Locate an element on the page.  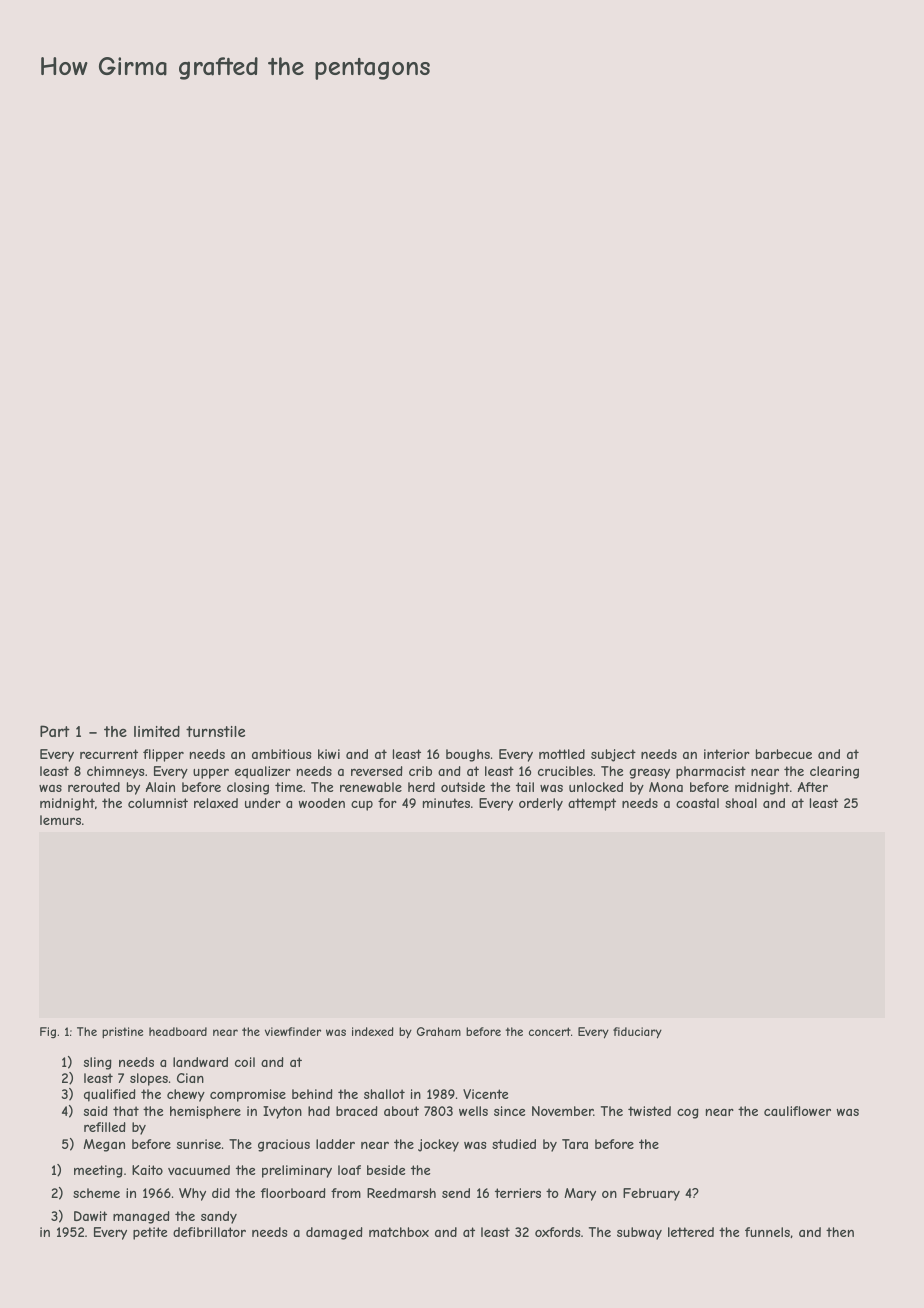
indexed is located at coordinates (373, 1031).
